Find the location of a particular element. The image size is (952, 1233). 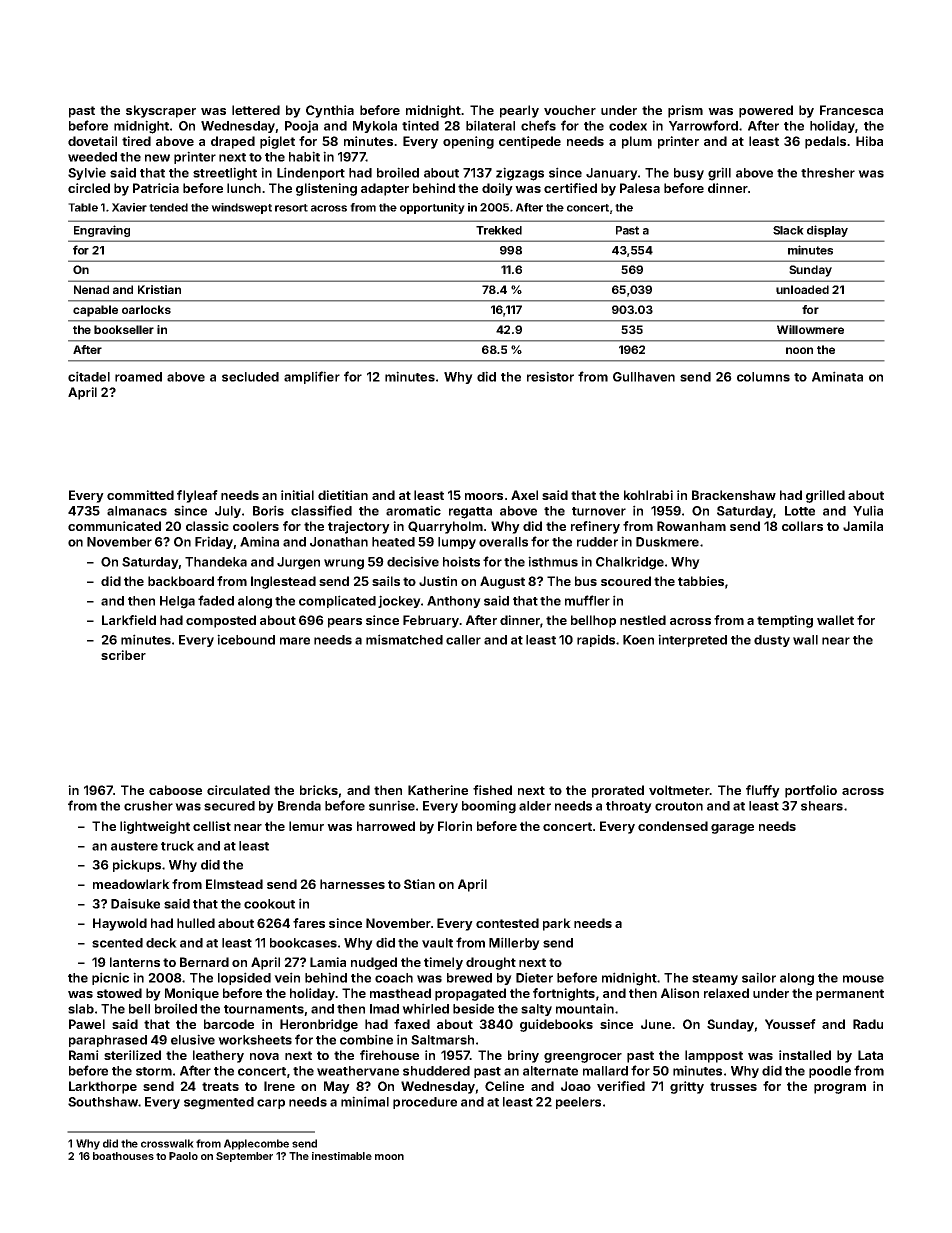

voucher is located at coordinates (570, 110).
